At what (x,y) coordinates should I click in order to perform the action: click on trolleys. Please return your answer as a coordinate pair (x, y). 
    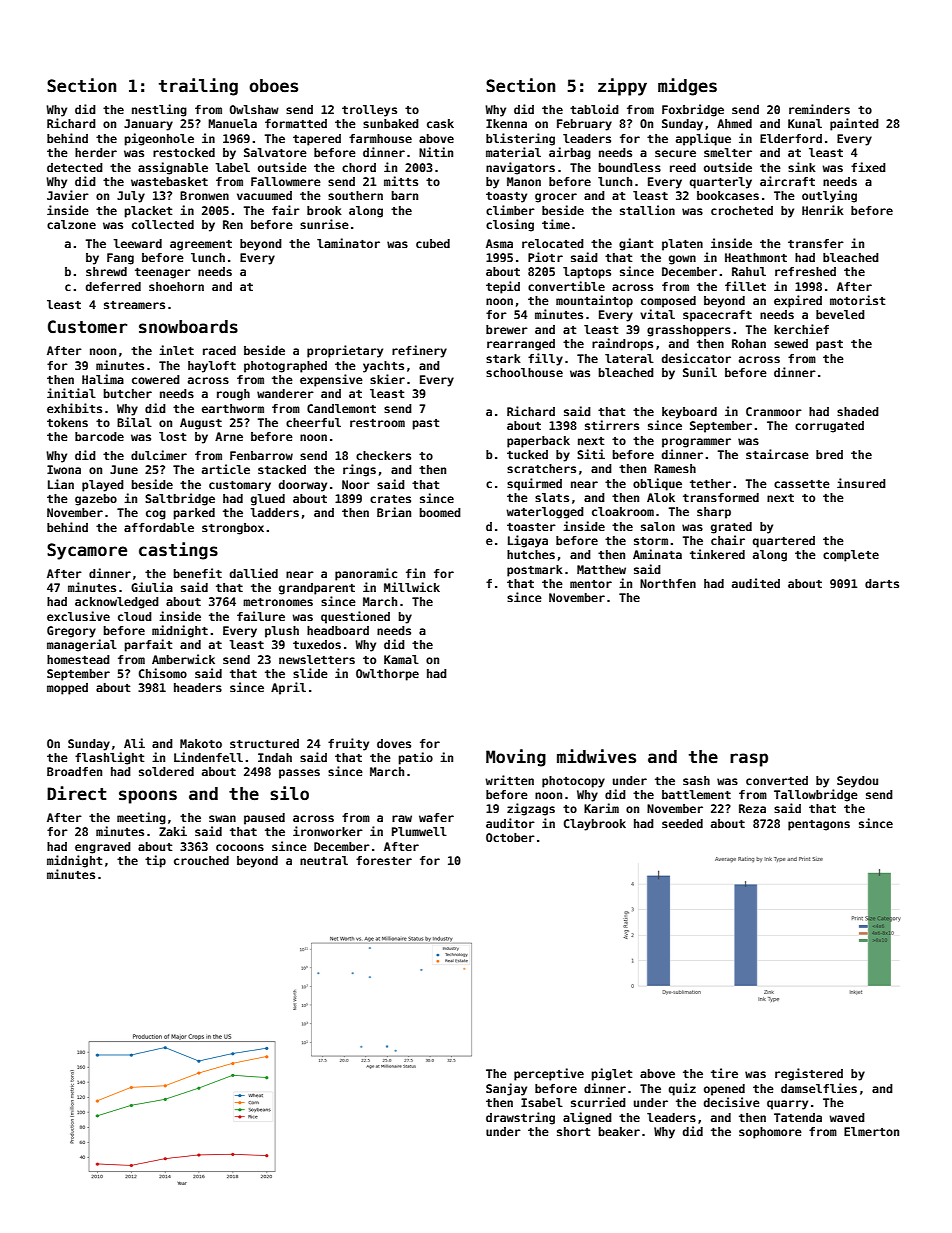
    Looking at the image, I should click on (369, 111).
